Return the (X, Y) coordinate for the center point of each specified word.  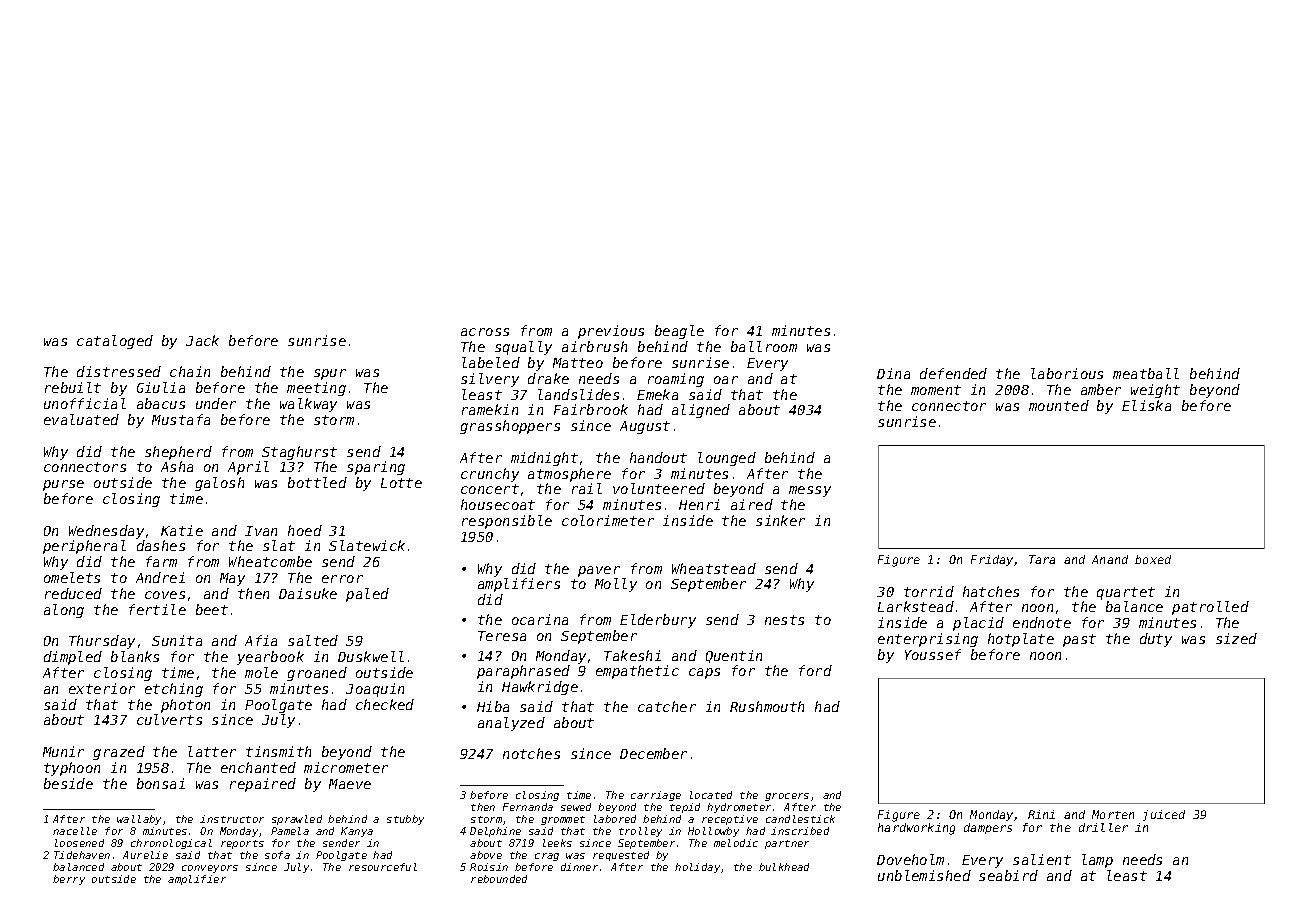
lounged (727, 459)
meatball (1146, 373)
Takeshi (632, 655)
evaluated (81, 419)
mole (261, 672)
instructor (232, 819)
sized (1236, 638)
